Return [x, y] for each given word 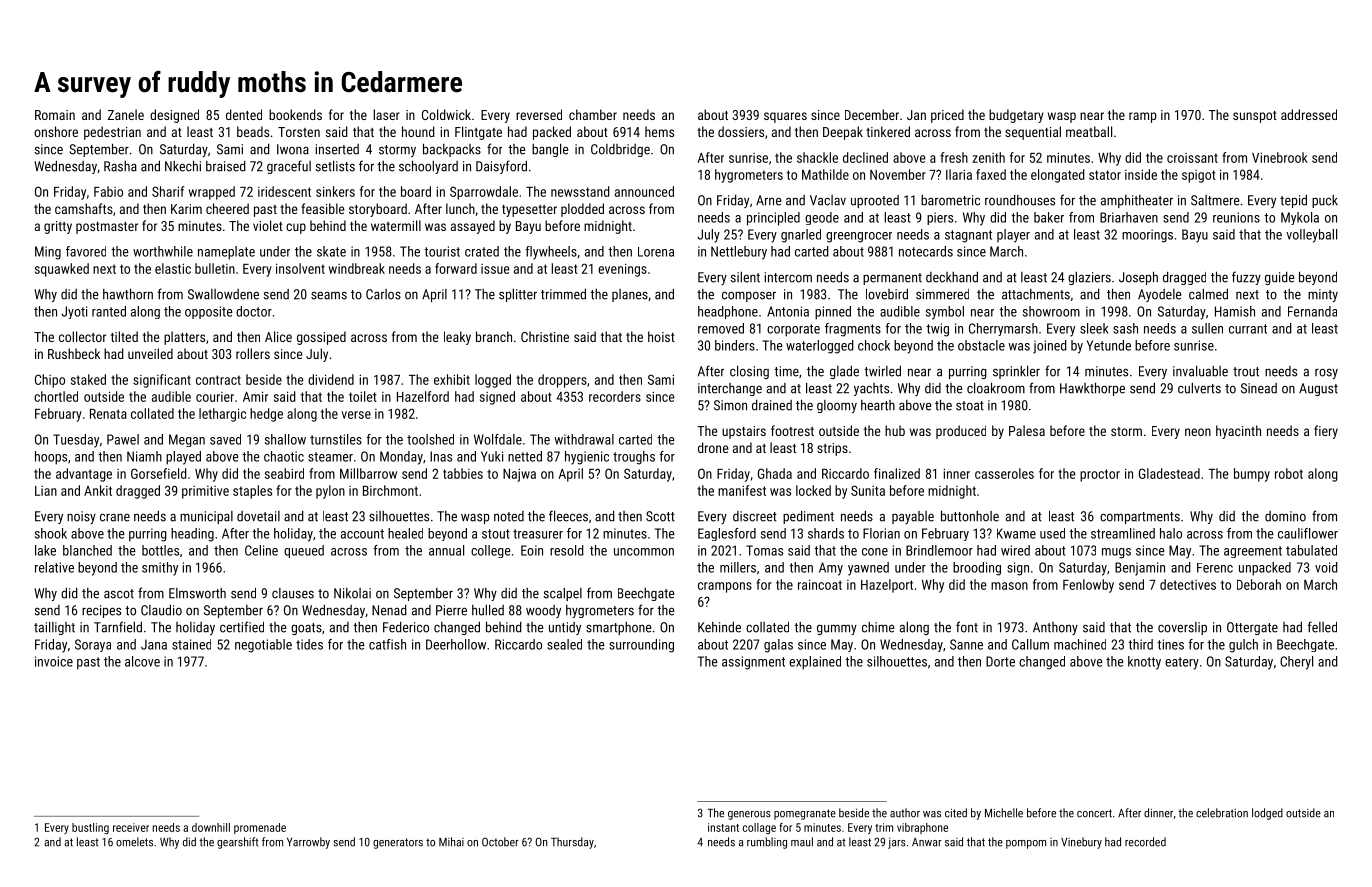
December [872, 114]
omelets [134, 842]
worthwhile [163, 251]
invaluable [1200, 371]
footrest [792, 430]
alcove [142, 661]
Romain [55, 115]
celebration [1222, 813]
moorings [1147, 236]
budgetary [1016, 116]
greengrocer [859, 237]
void [1326, 567]
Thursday [572, 843]
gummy [837, 629]
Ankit [98, 490]
